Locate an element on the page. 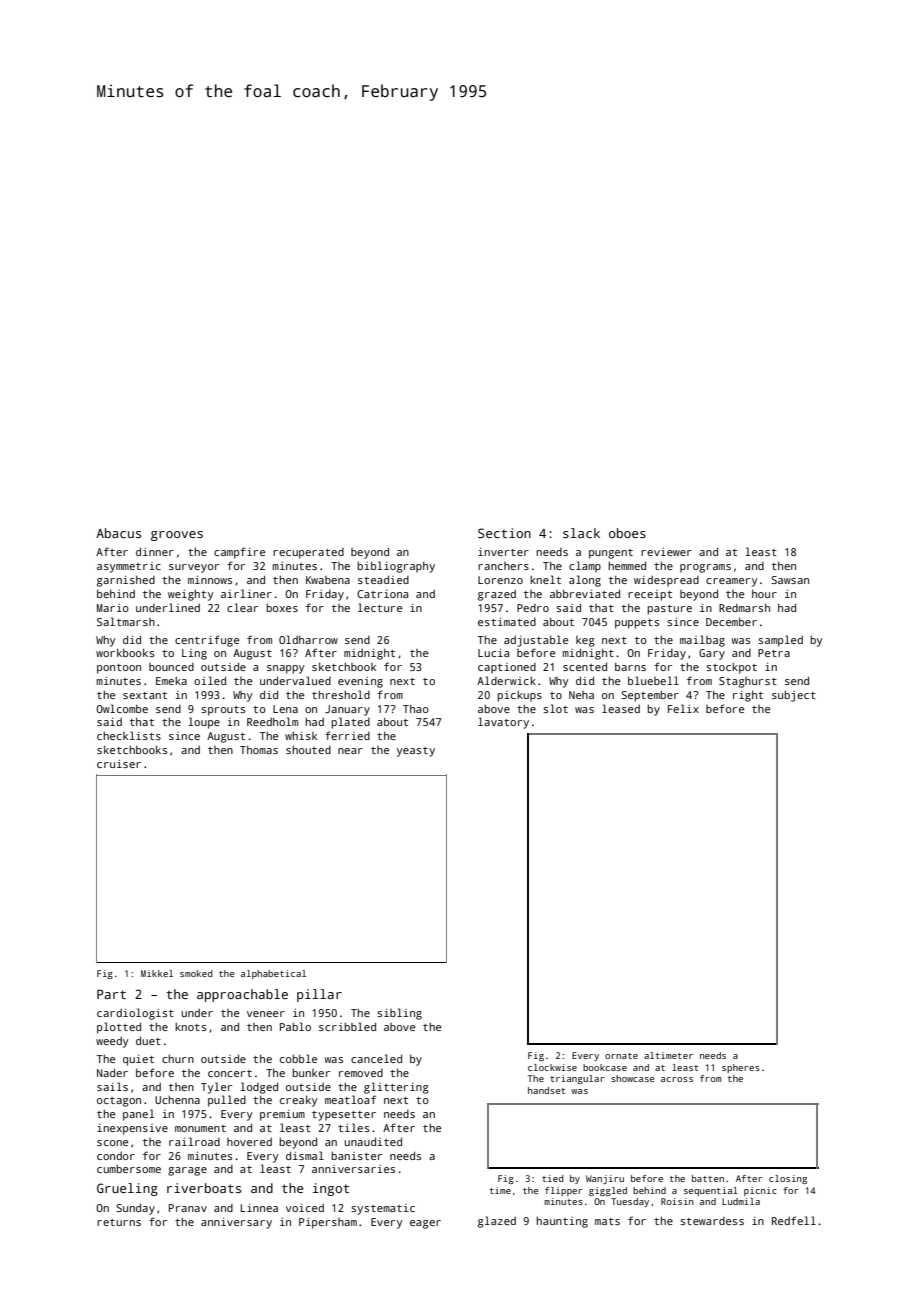 The height and width of the page is (1308, 924). returns is located at coordinates (119, 1222).
